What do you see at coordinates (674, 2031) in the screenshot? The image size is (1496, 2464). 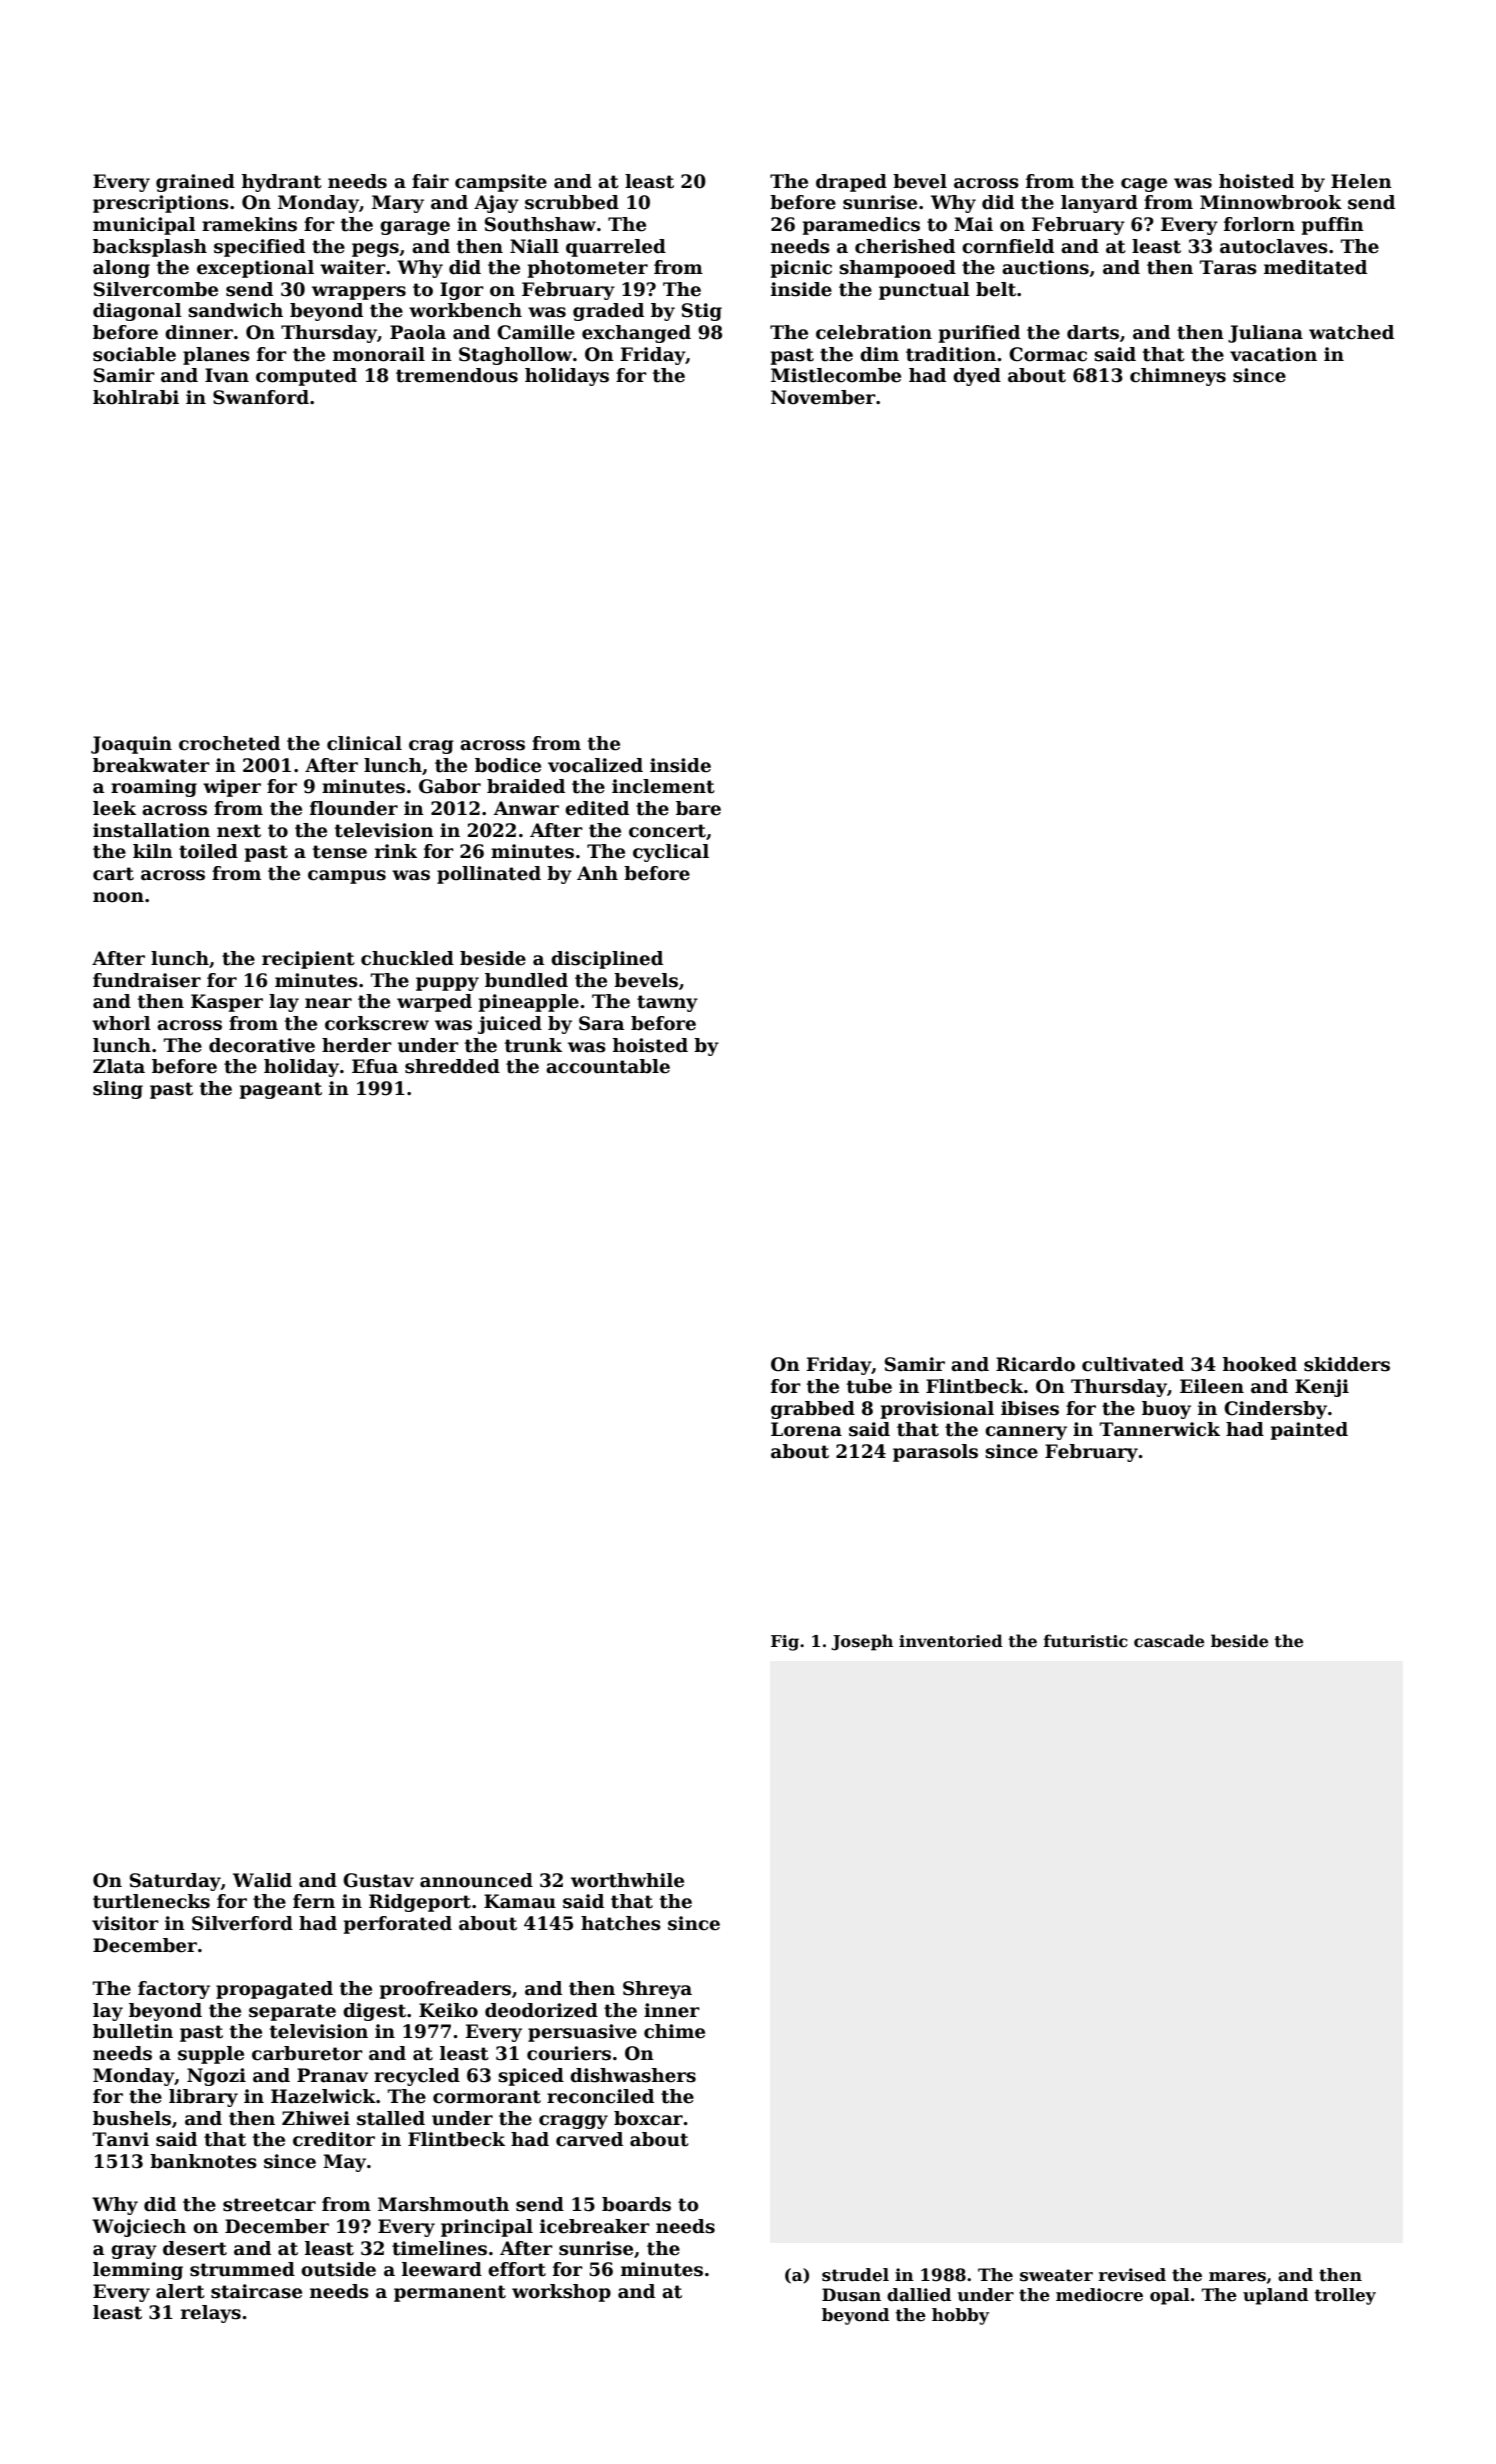 I see `chime` at bounding box center [674, 2031].
